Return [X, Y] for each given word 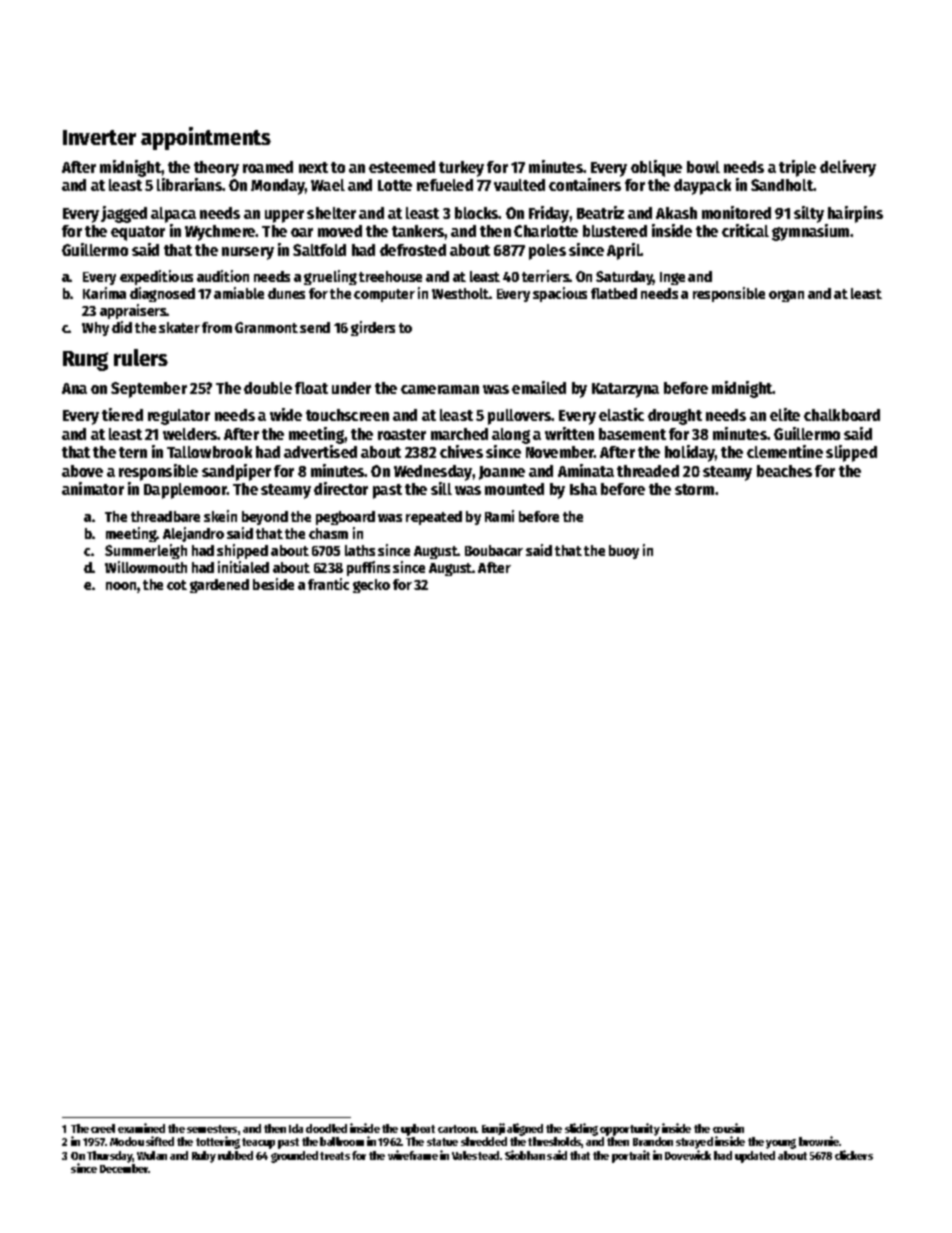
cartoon [457, 1129]
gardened [219, 586]
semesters [212, 1129]
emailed [539, 387]
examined [141, 1128]
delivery [848, 168]
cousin [728, 1128]
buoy [624, 552]
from [217, 327]
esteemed [402, 167]
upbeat [418, 1130]
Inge [672, 278]
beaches [784, 471]
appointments [206, 138]
